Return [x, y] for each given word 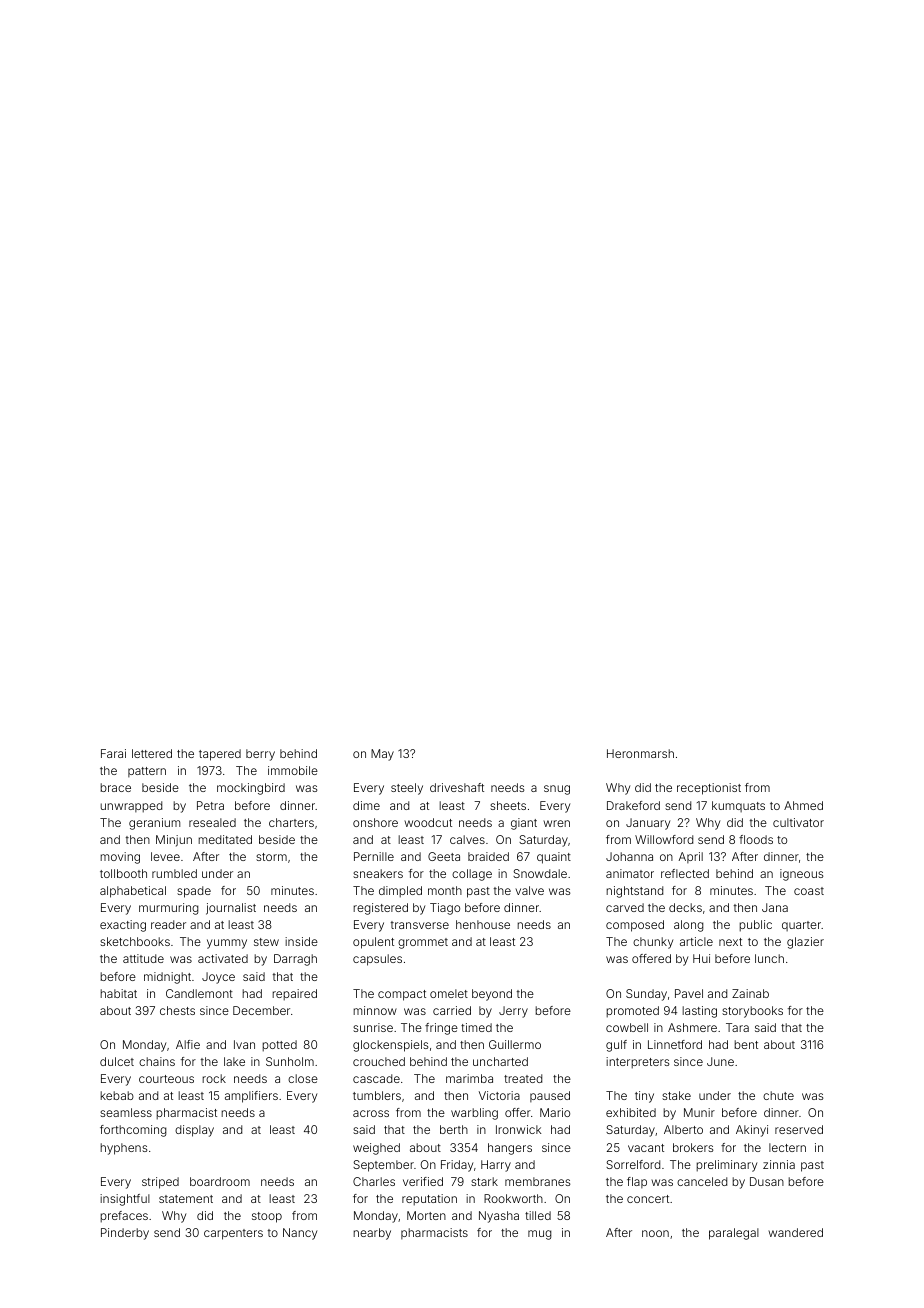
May [382, 755]
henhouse [483, 924]
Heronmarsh [640, 753]
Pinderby [125, 1234]
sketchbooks [135, 941]
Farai [113, 753]
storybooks [752, 1012]
